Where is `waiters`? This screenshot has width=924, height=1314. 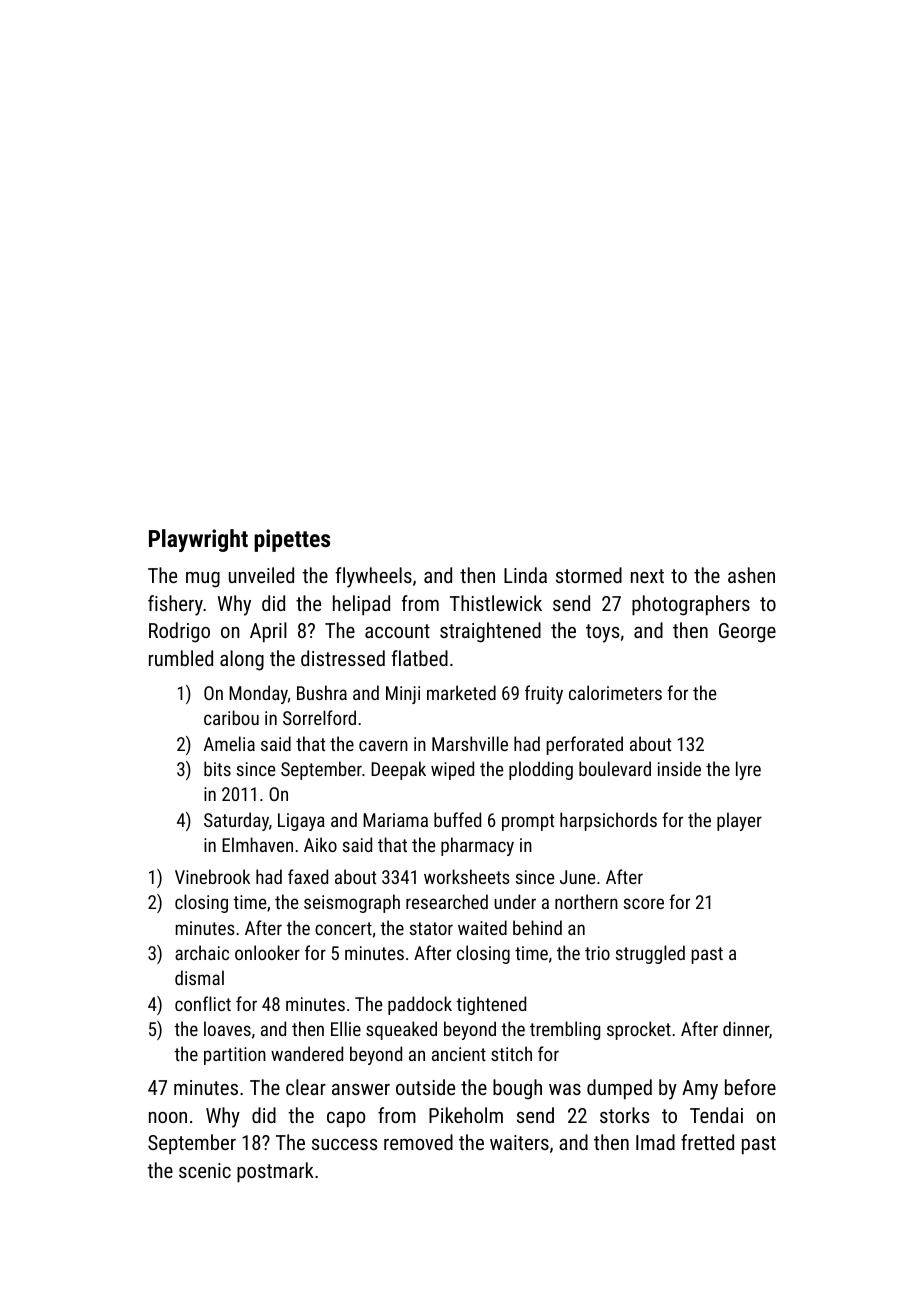 waiters is located at coordinates (519, 1142).
